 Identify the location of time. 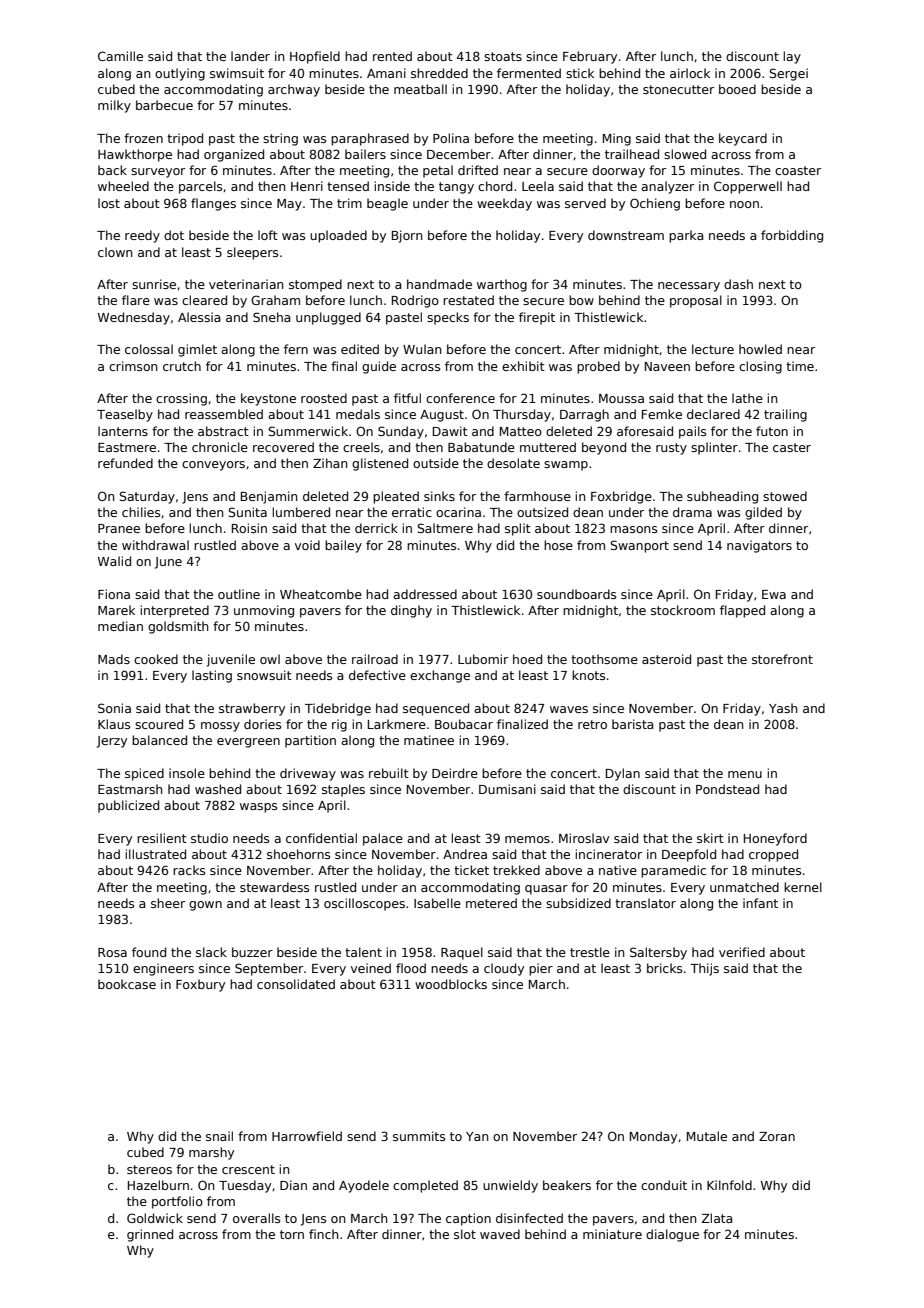
(800, 366).
